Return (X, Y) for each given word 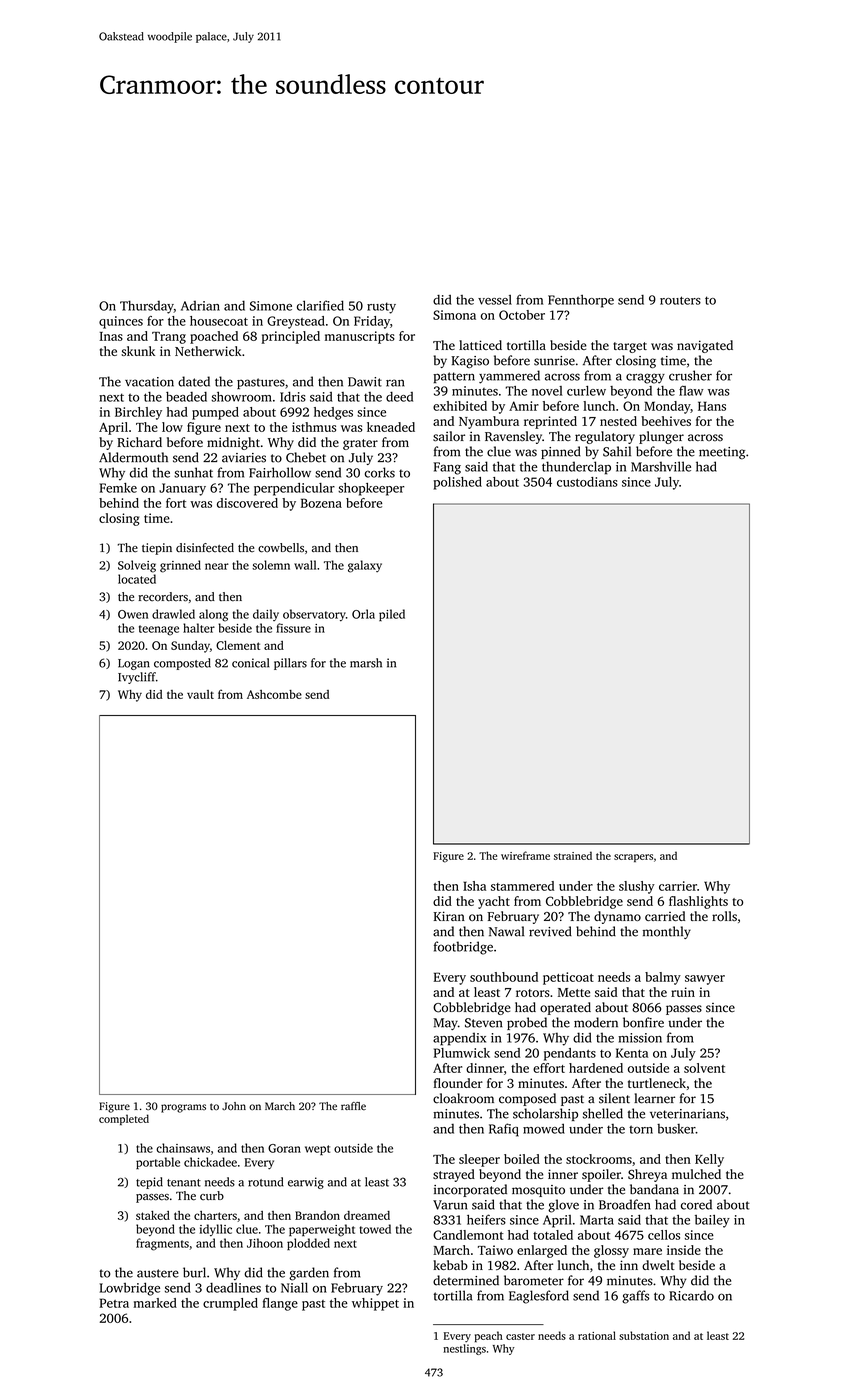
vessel (495, 300)
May (445, 1024)
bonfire (643, 1022)
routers (680, 300)
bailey (712, 1221)
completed (124, 1119)
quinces (121, 322)
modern (596, 1022)
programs (183, 1108)
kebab (450, 1265)
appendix (459, 1039)
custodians (587, 482)
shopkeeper (371, 489)
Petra (114, 1303)
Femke (118, 488)
